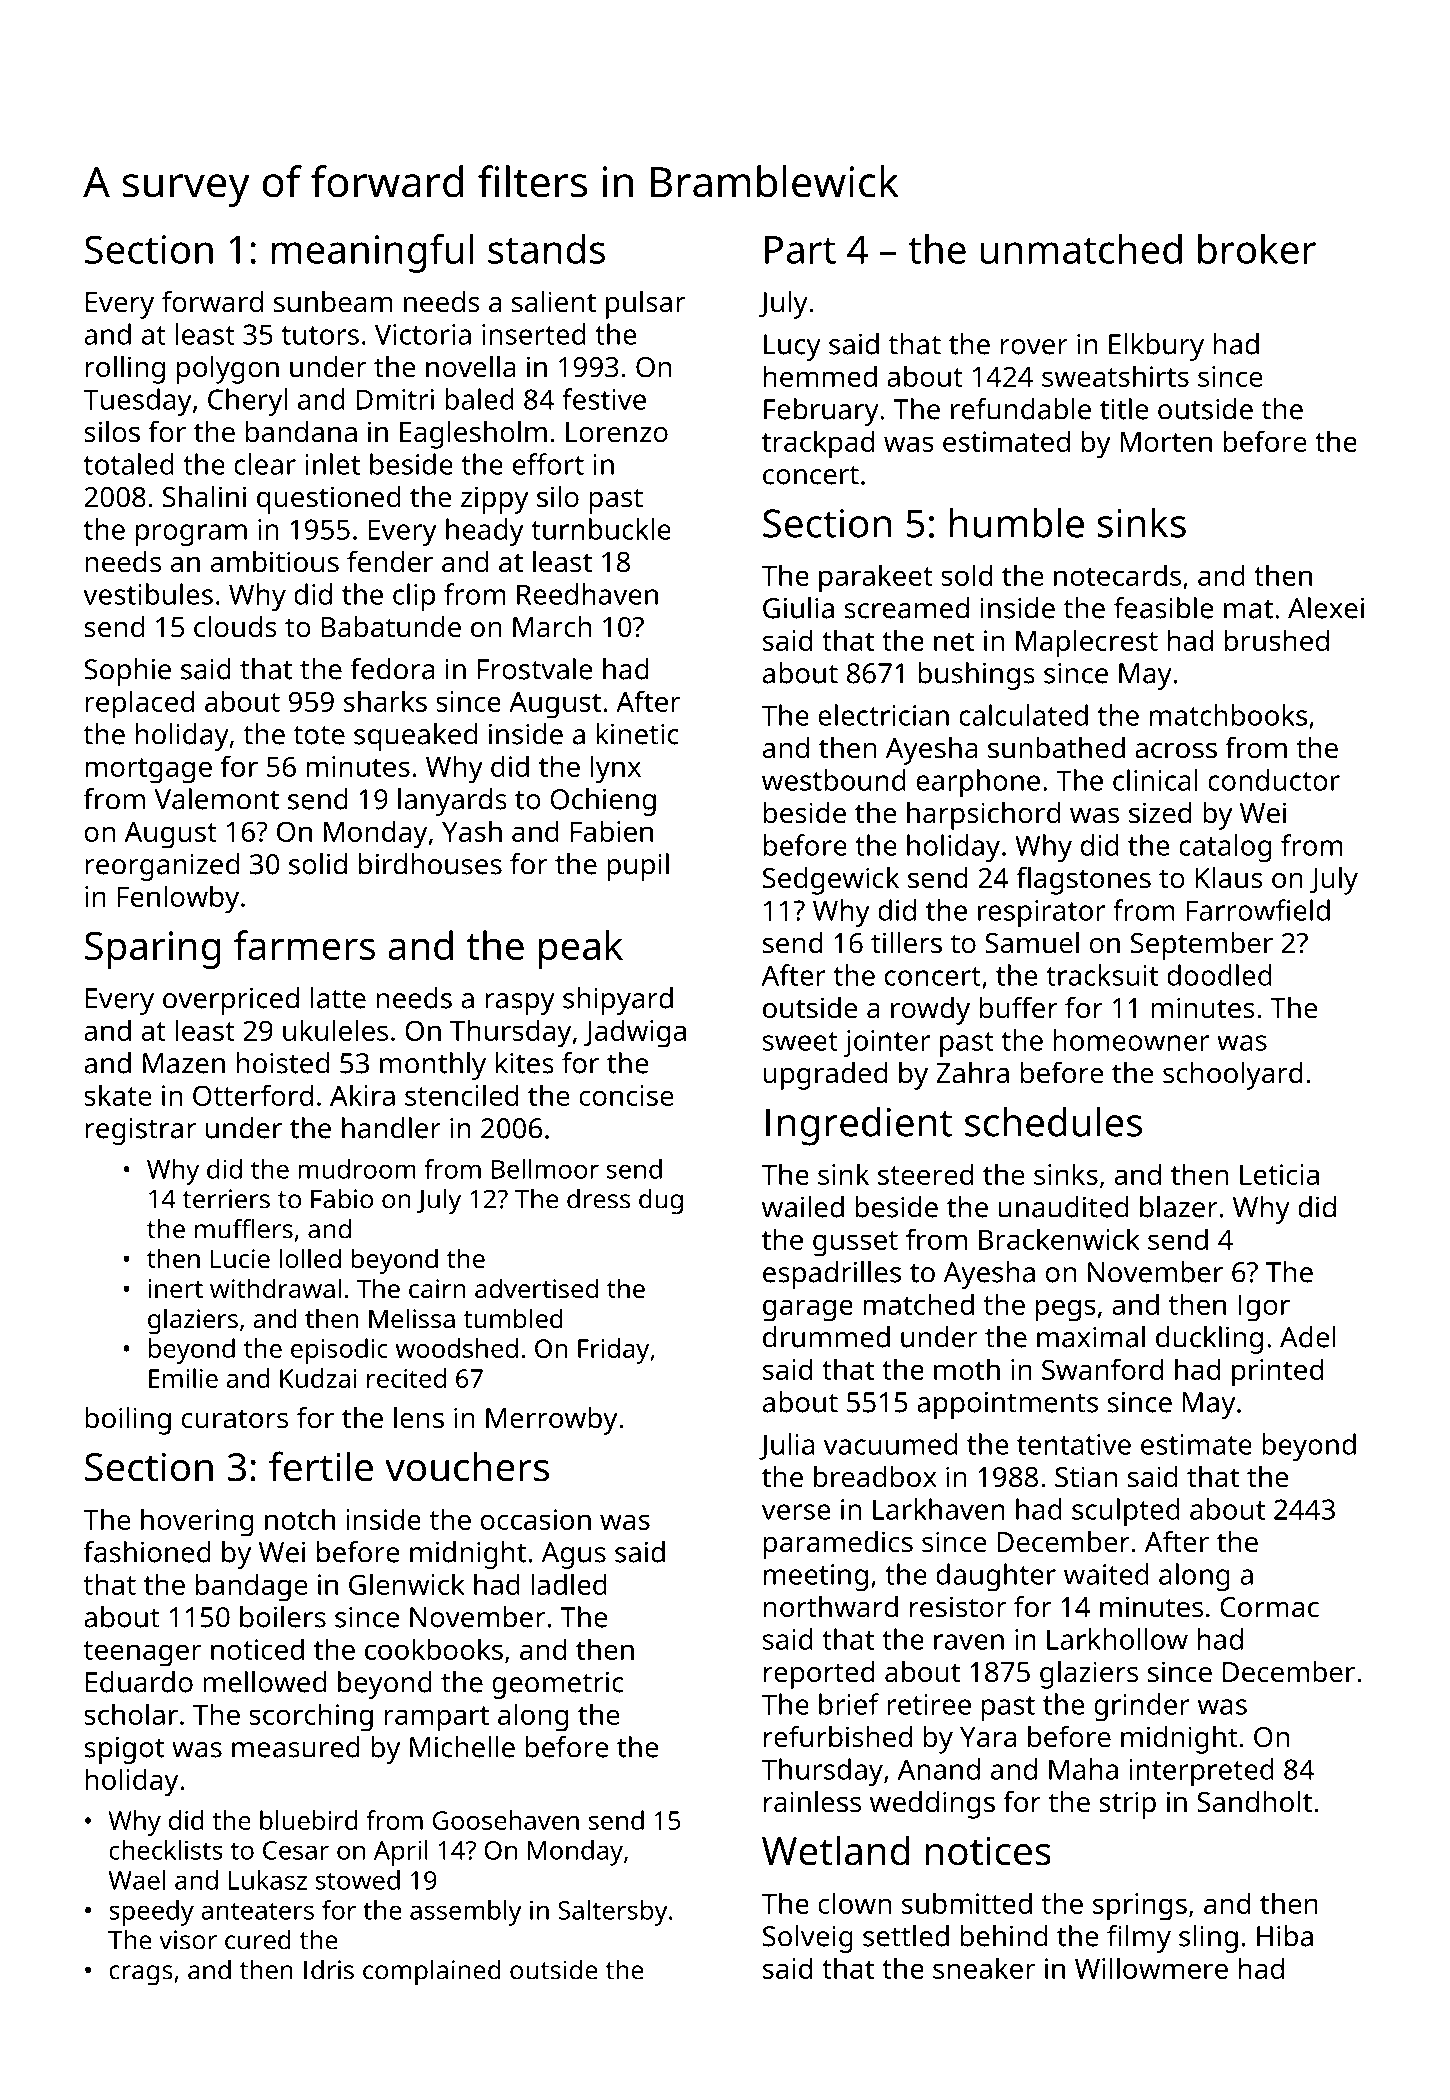  What do you see at coordinates (395, 399) in the screenshot?
I see `Dmitri` at bounding box center [395, 399].
